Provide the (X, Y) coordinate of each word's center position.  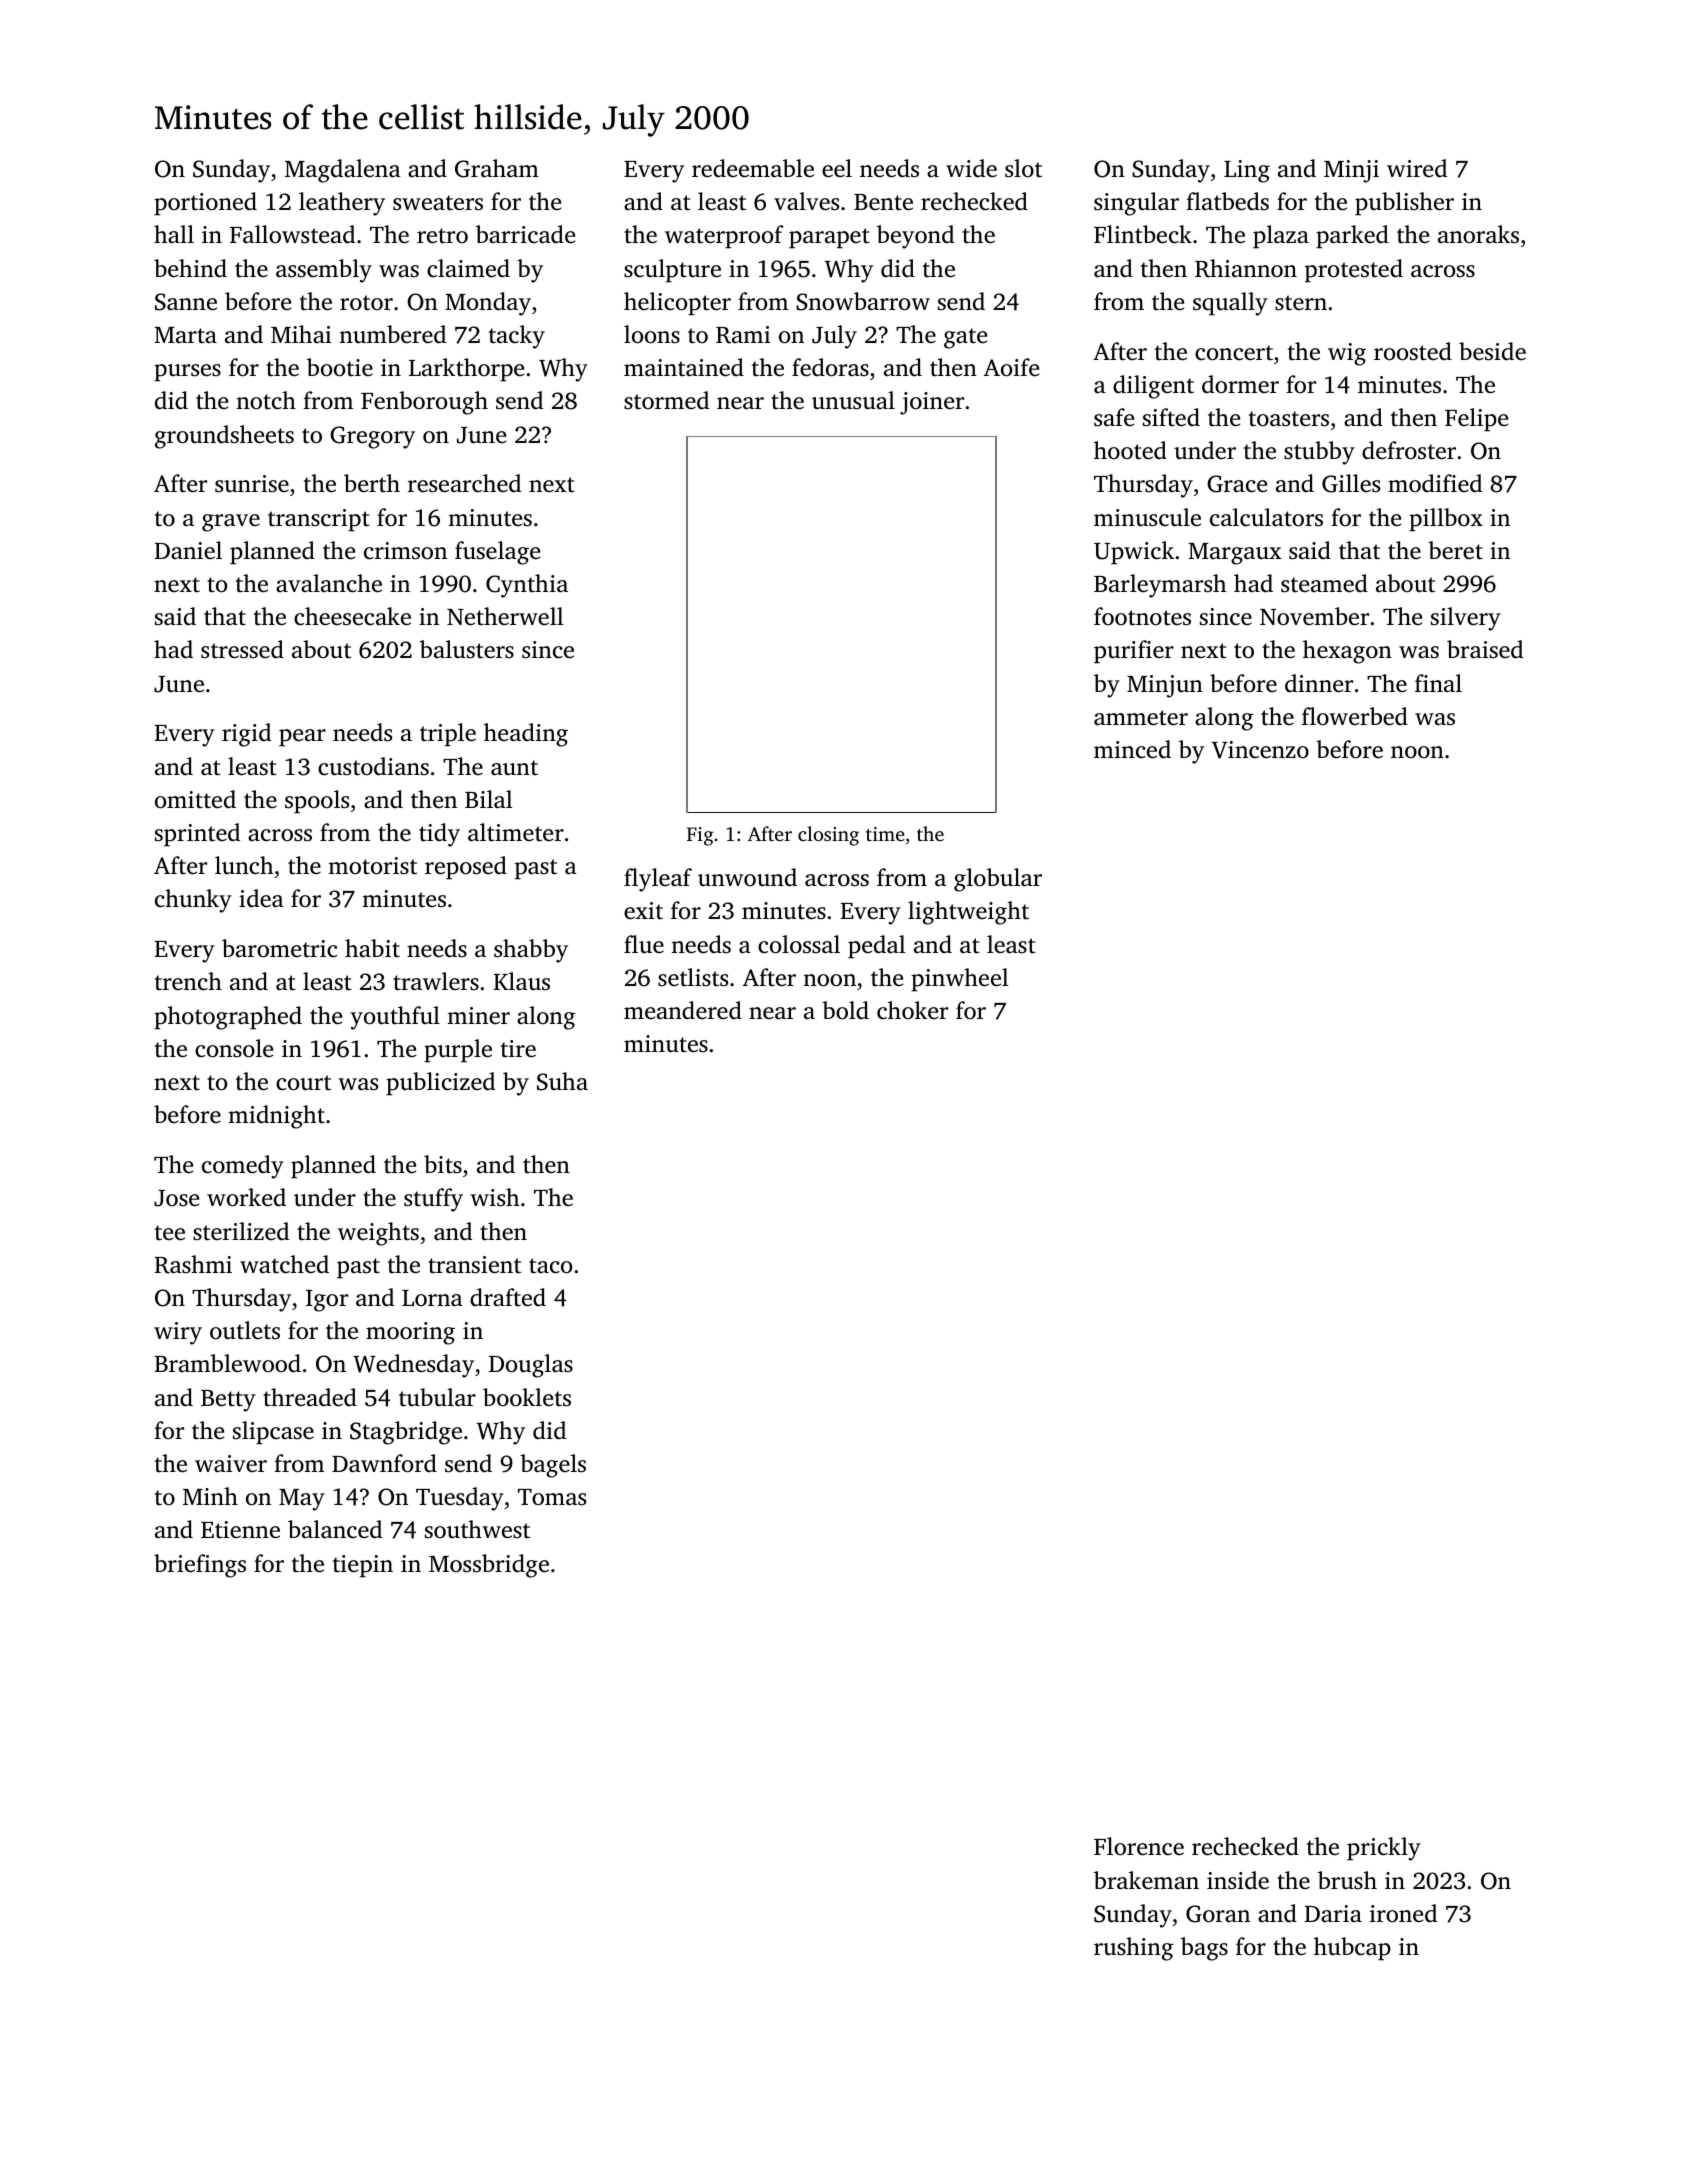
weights (378, 1234)
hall (174, 234)
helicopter (677, 304)
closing (828, 836)
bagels (553, 1466)
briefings (200, 1566)
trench (188, 981)
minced (1132, 749)
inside (1238, 1880)
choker (912, 1010)
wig (1347, 354)
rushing (1133, 1949)
